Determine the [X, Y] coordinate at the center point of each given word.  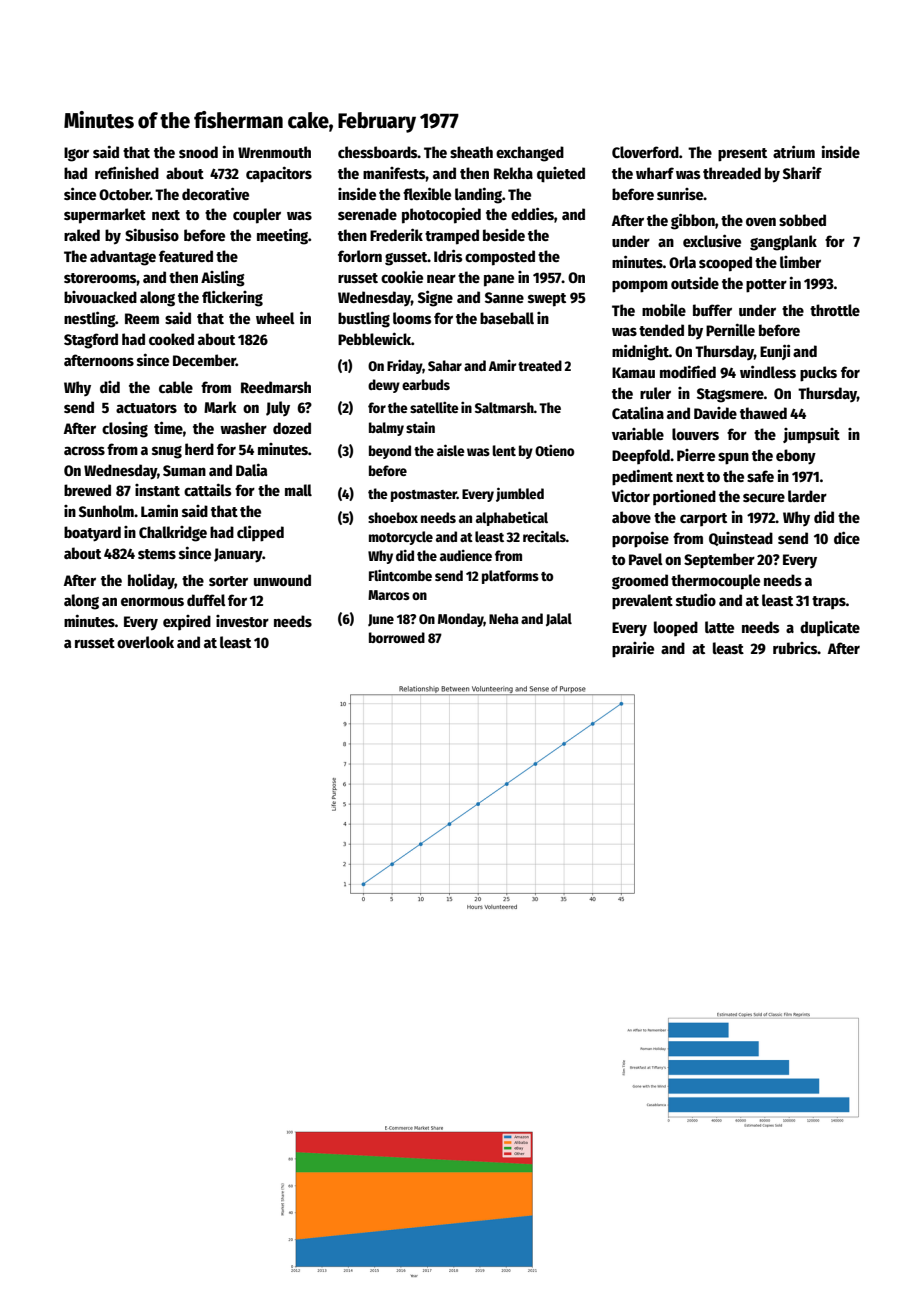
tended [661, 330]
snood [198, 152]
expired [187, 622]
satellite [434, 407]
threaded [732, 173]
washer [243, 428]
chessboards [378, 152]
